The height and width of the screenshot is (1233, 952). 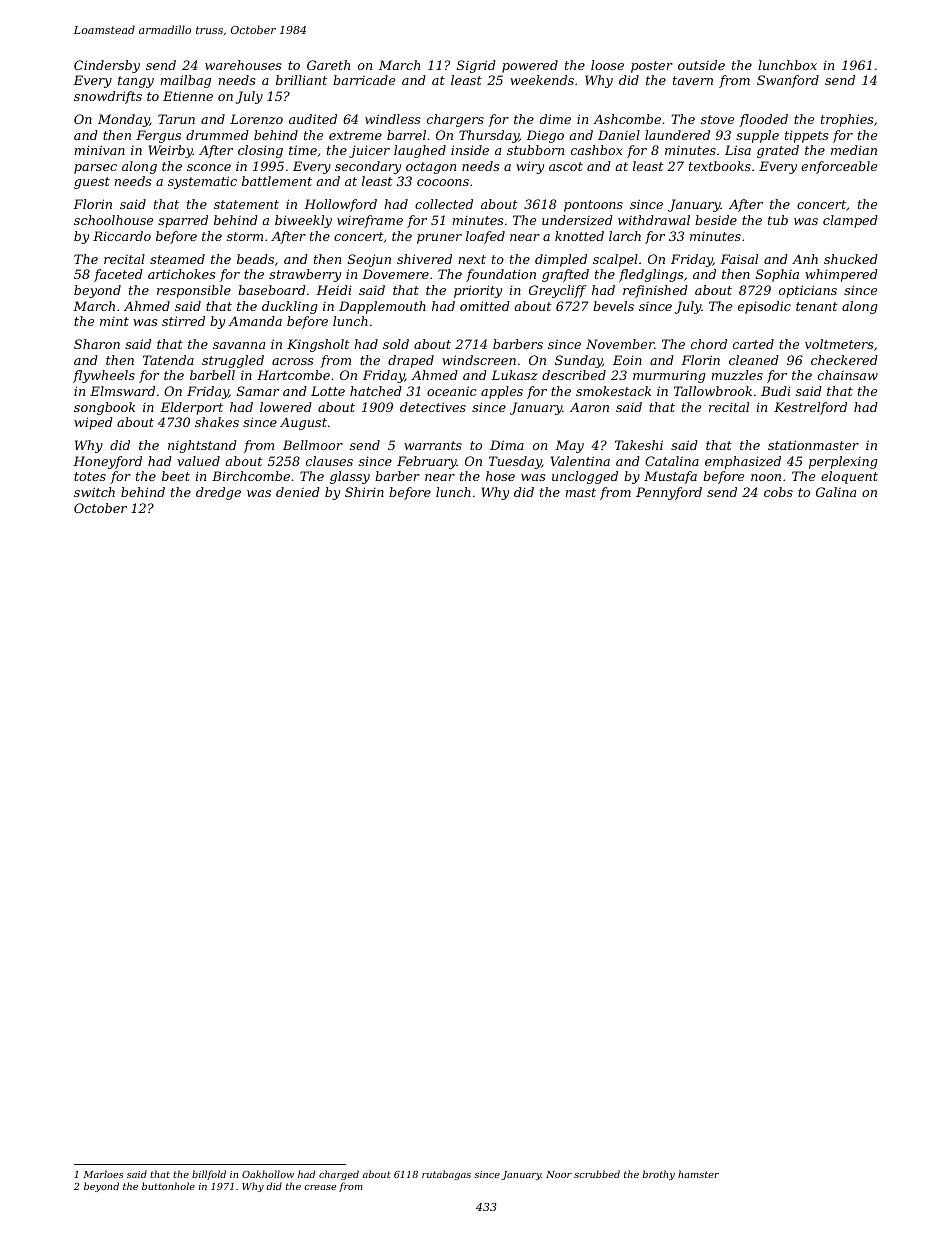 I want to click on Marloes, so click(x=103, y=1174).
